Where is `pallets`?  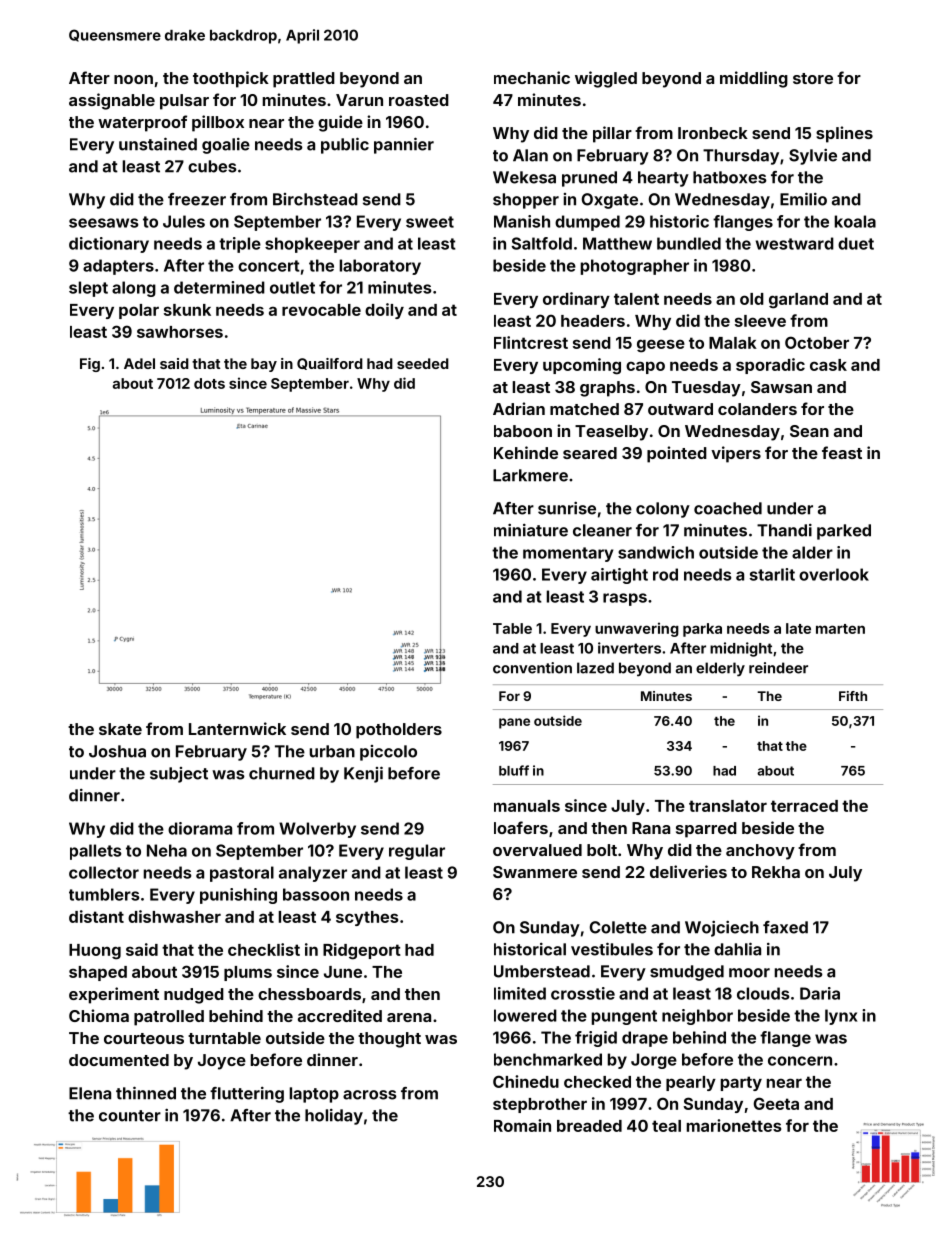
pallets is located at coordinates (96, 852).
